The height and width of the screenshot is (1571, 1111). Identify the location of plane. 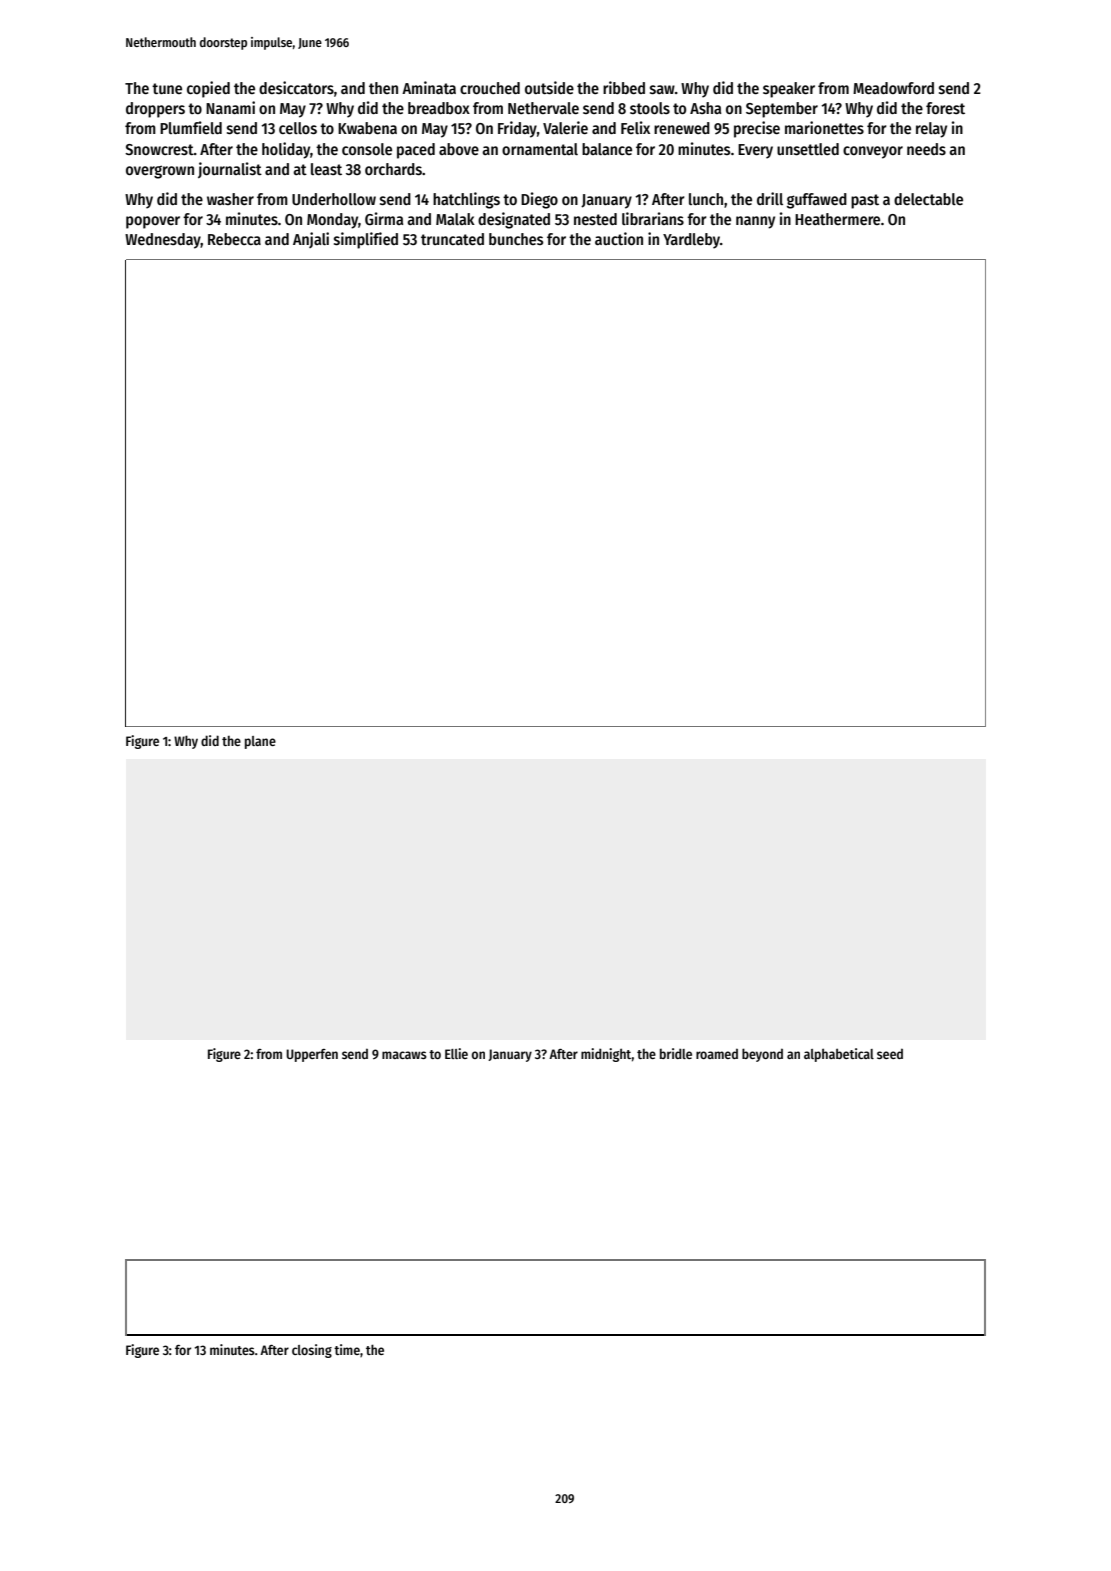
(260, 742).
